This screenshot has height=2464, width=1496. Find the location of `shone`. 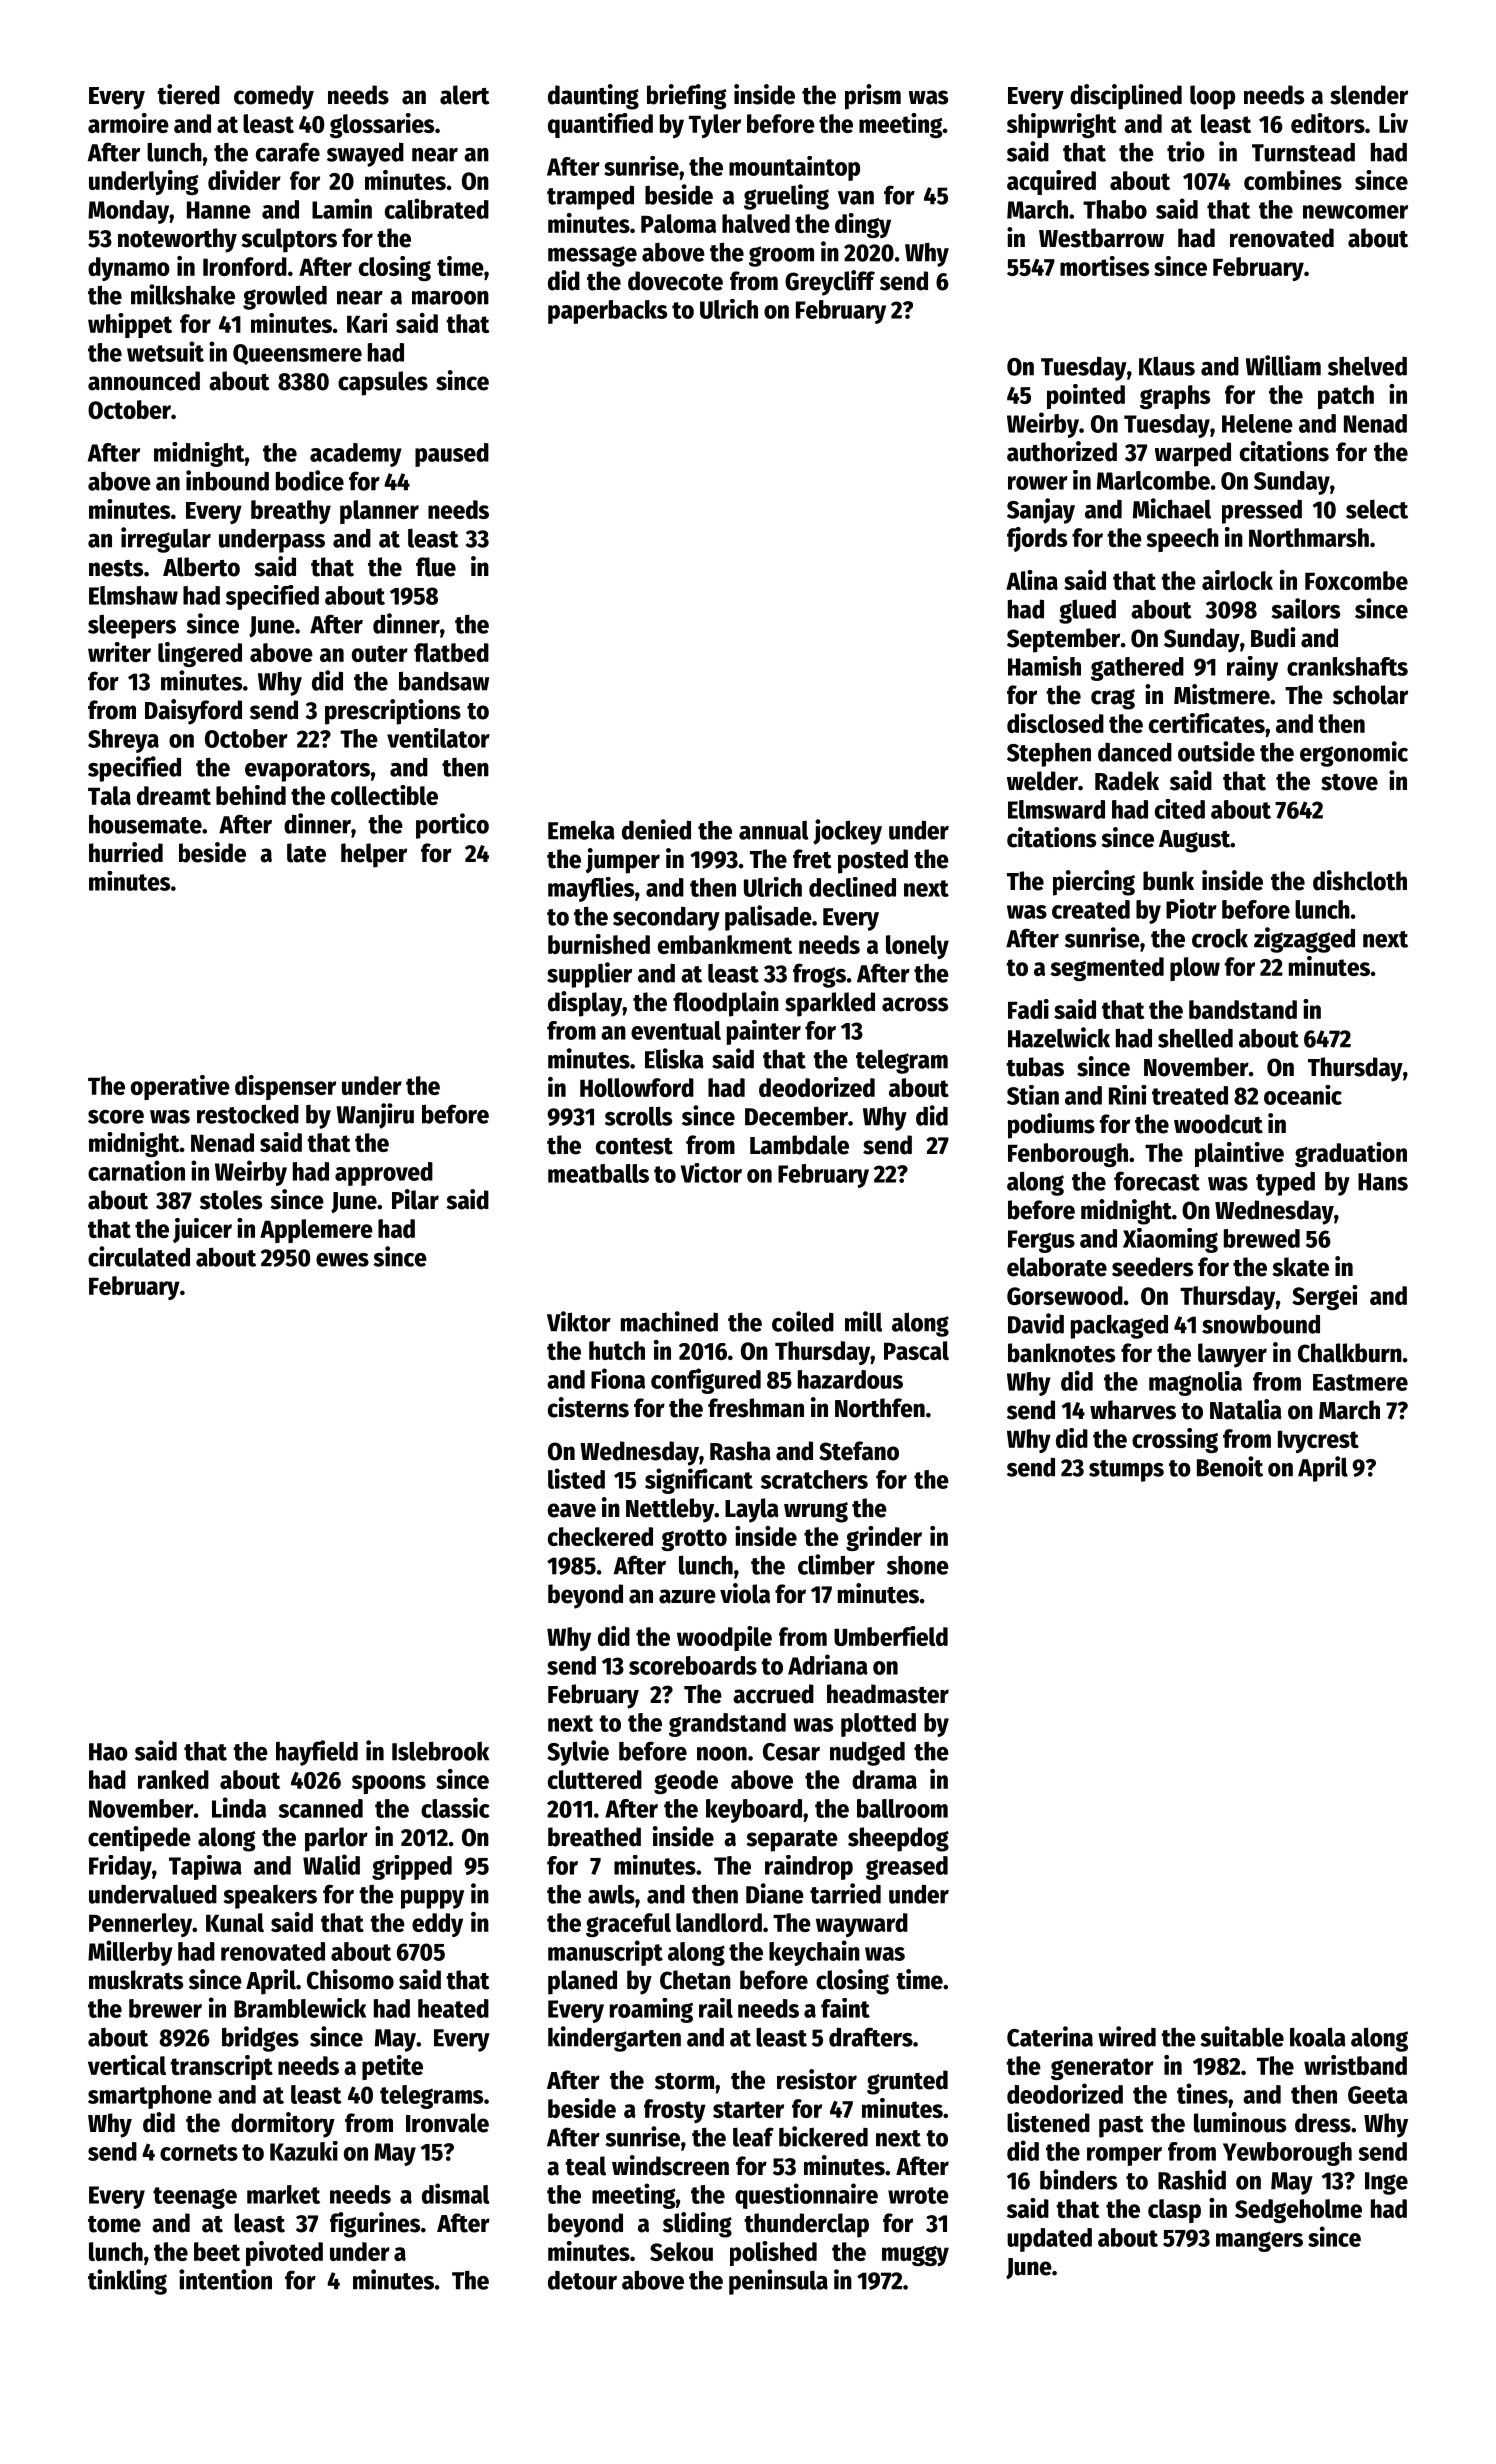

shone is located at coordinates (918, 1565).
